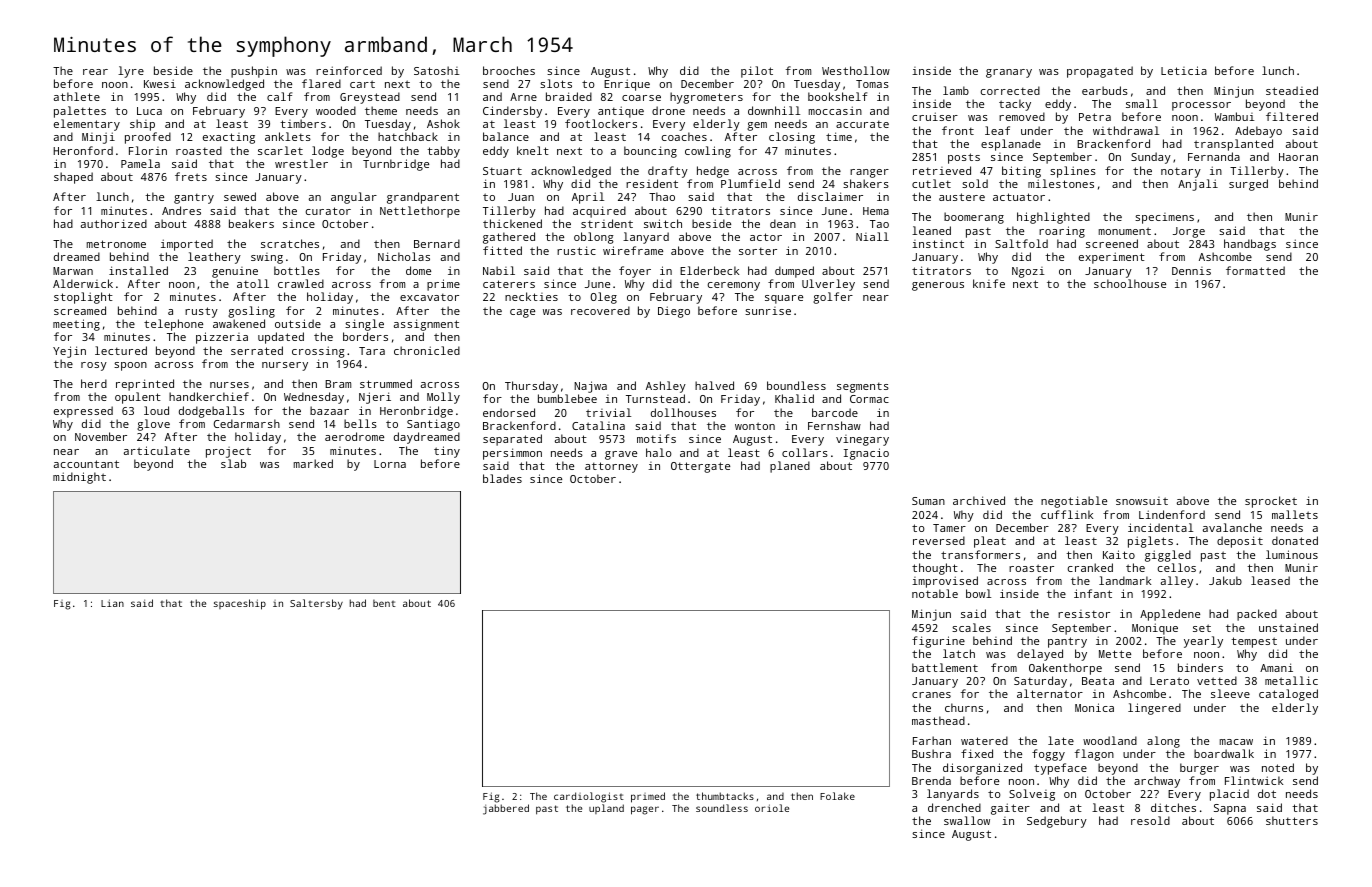  I want to click on granary, so click(1009, 73).
